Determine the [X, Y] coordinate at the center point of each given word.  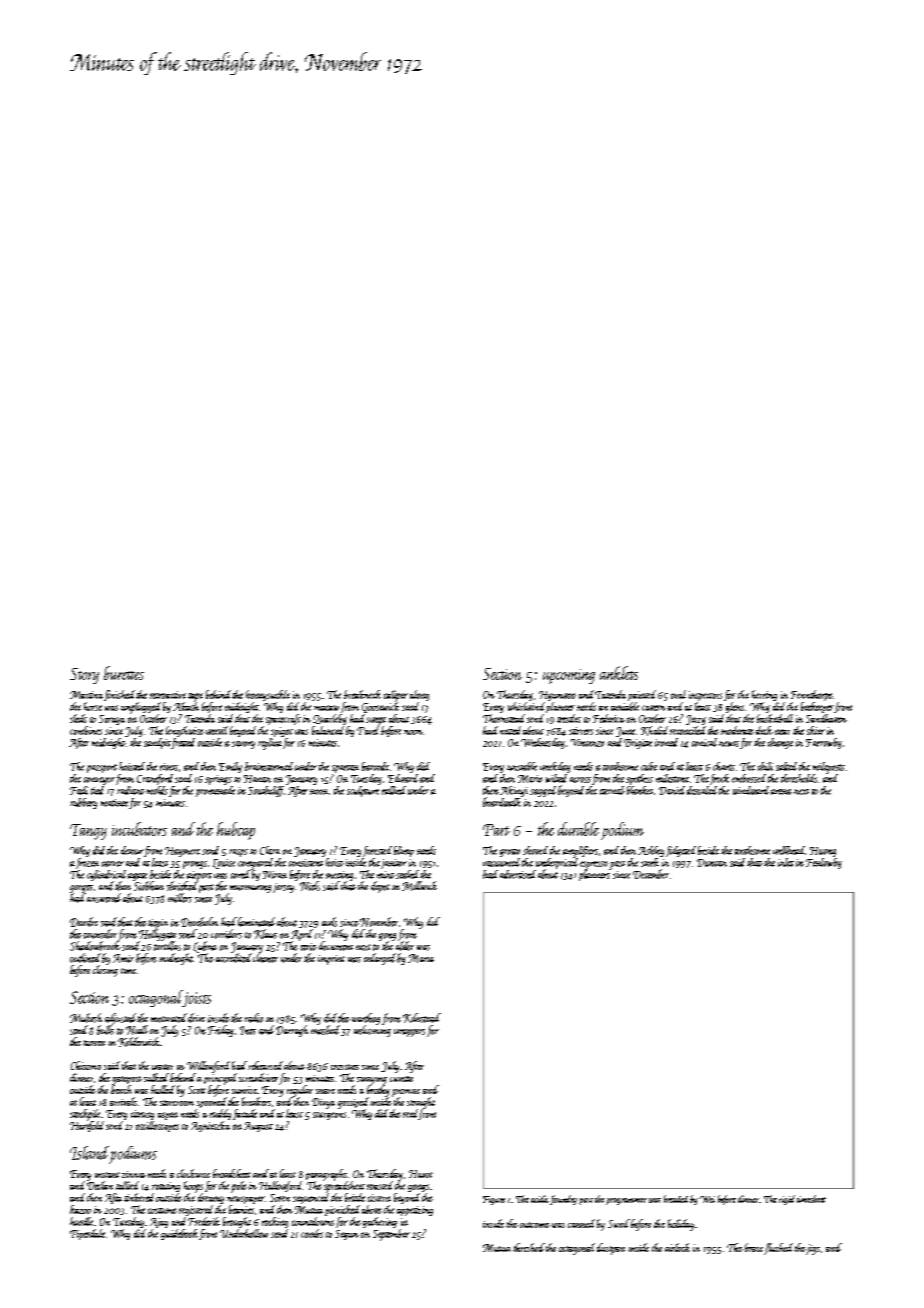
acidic [540, 1199]
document [336, 946]
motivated [169, 1018]
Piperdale [87, 1234]
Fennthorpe [812, 695]
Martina [86, 695]
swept [376, 721]
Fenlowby [824, 863]
